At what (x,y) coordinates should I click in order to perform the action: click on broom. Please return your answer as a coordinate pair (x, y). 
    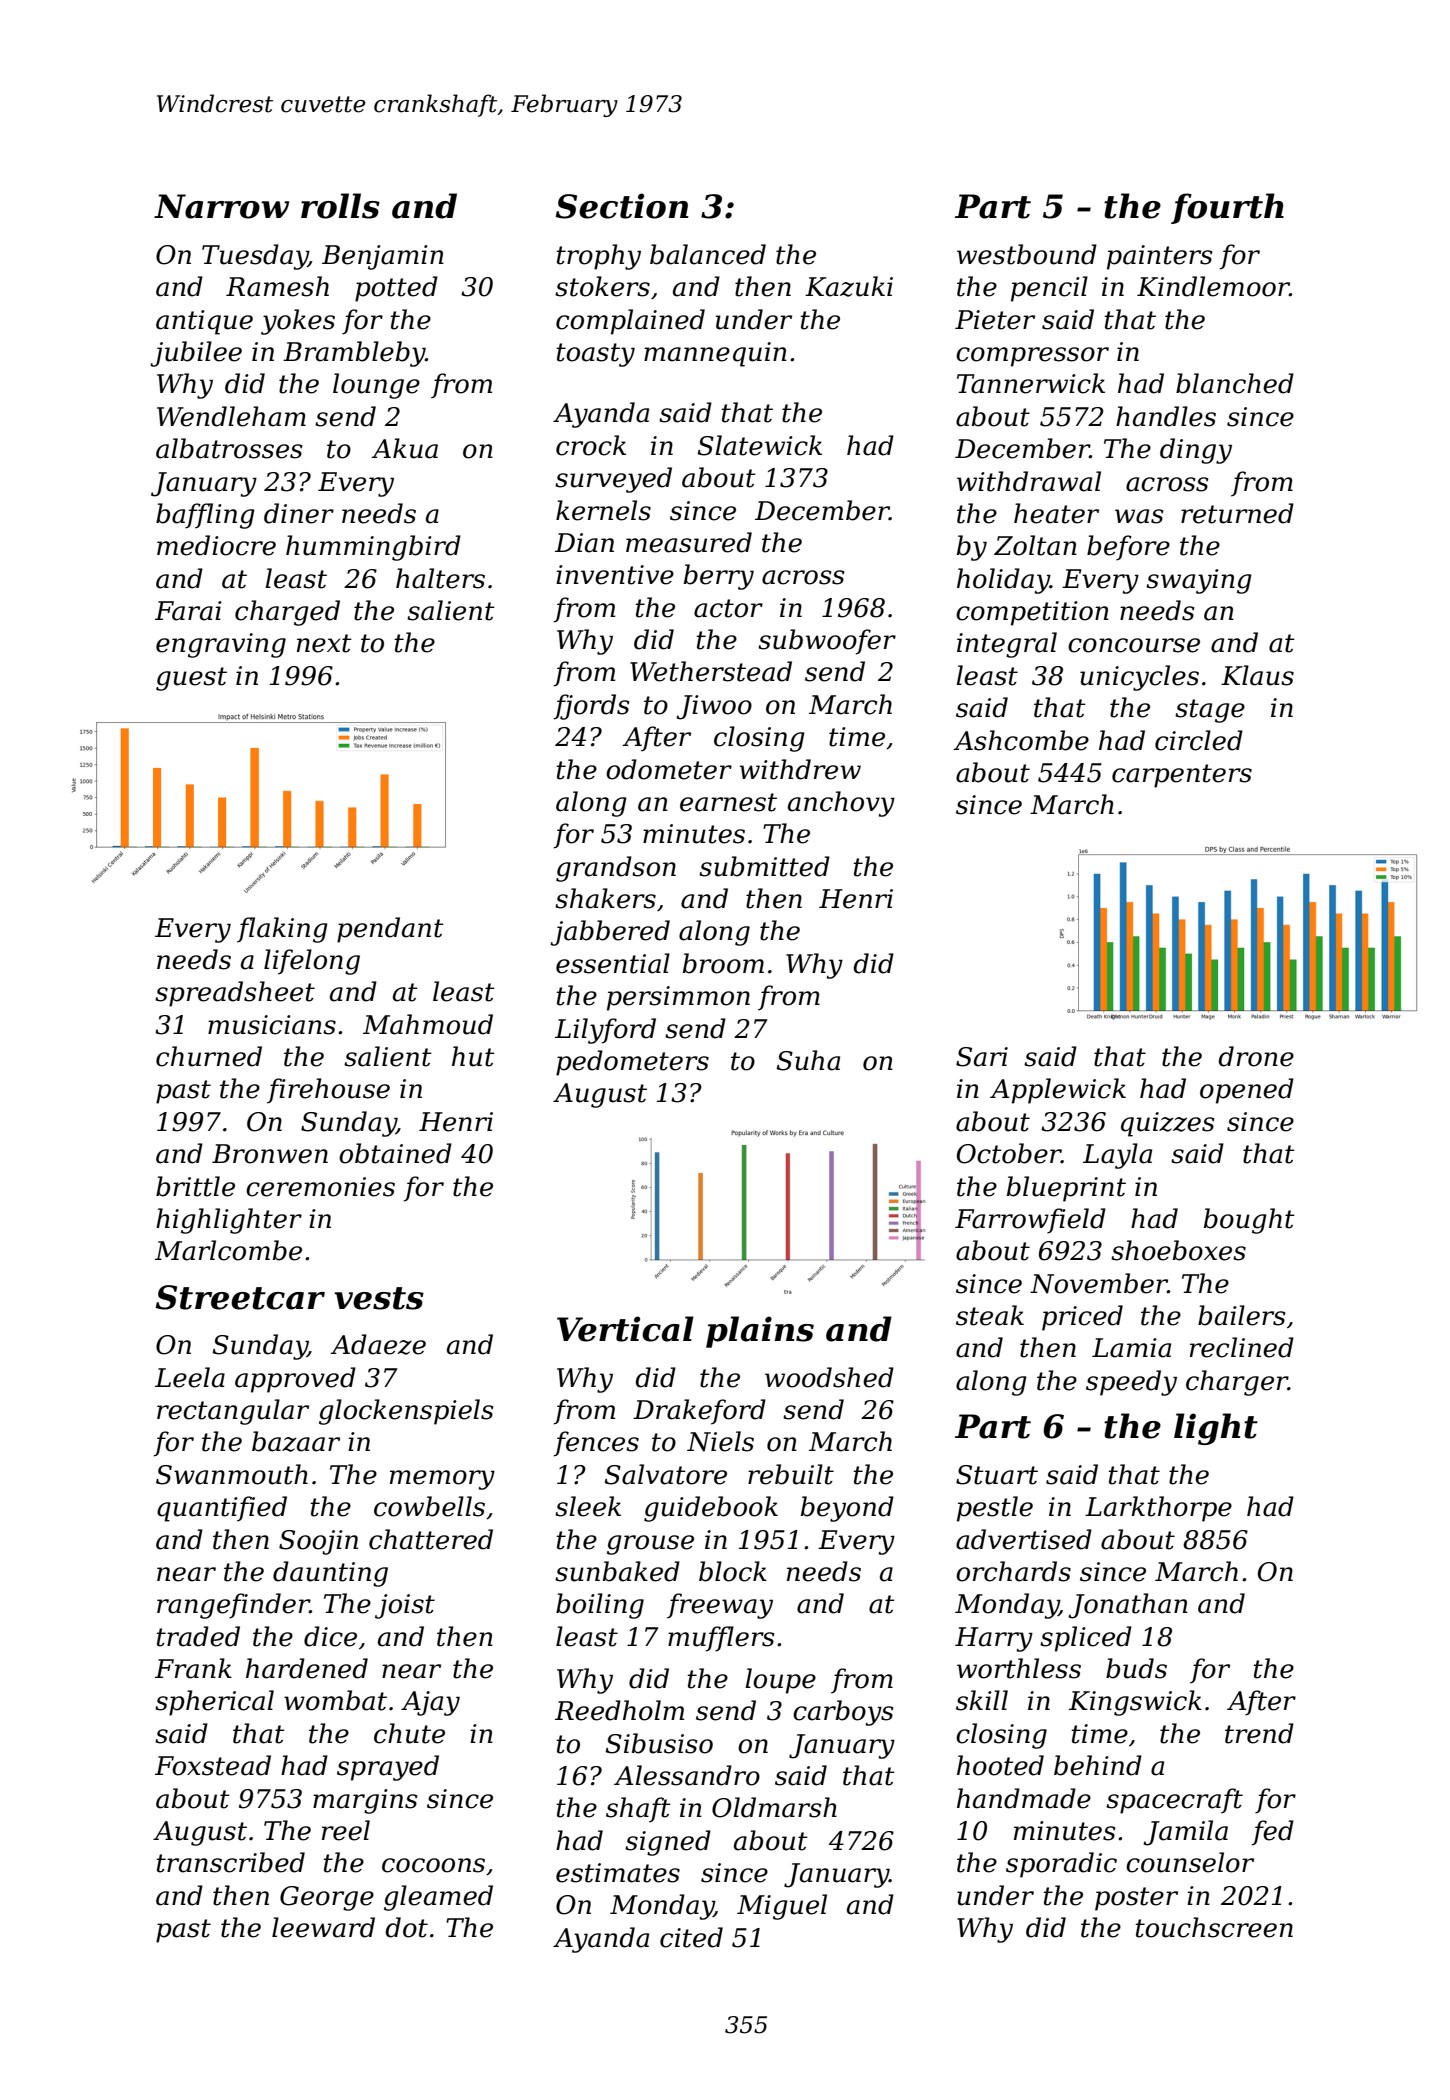
    Looking at the image, I should click on (723, 963).
